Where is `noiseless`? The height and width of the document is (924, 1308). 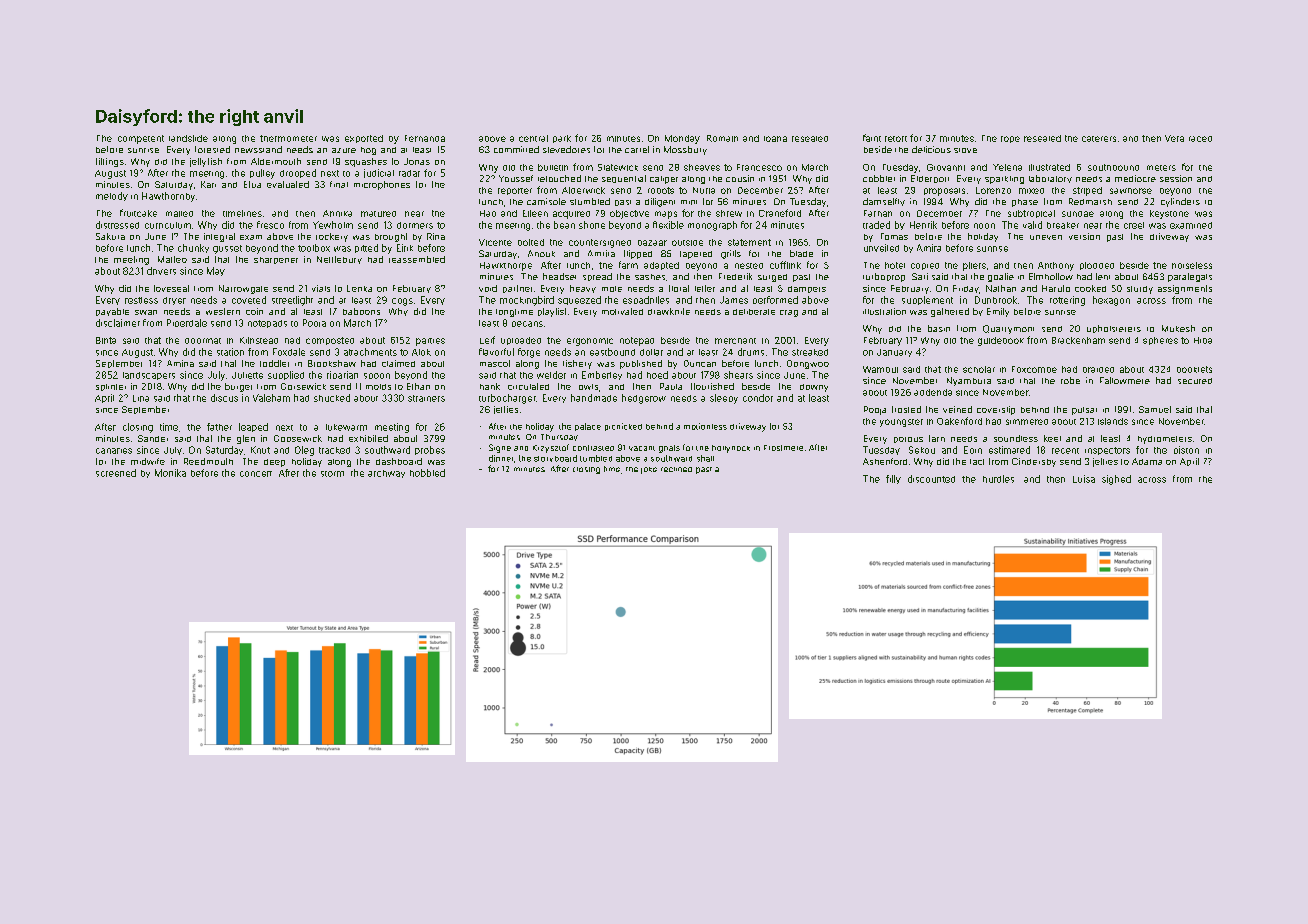
noiseless is located at coordinates (1192, 265).
